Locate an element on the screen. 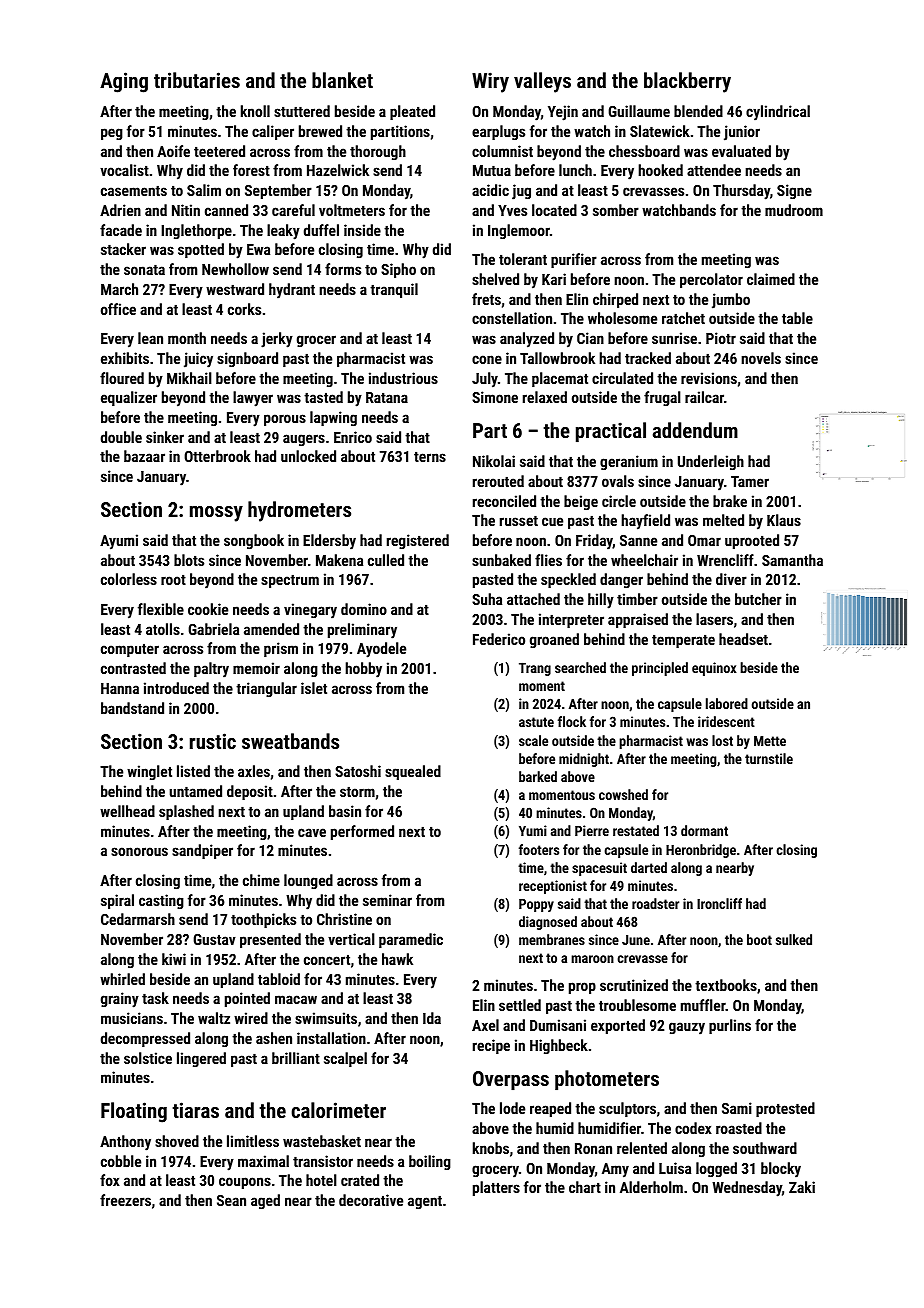 The width and height of the screenshot is (924, 1308). tributaries is located at coordinates (197, 80).
